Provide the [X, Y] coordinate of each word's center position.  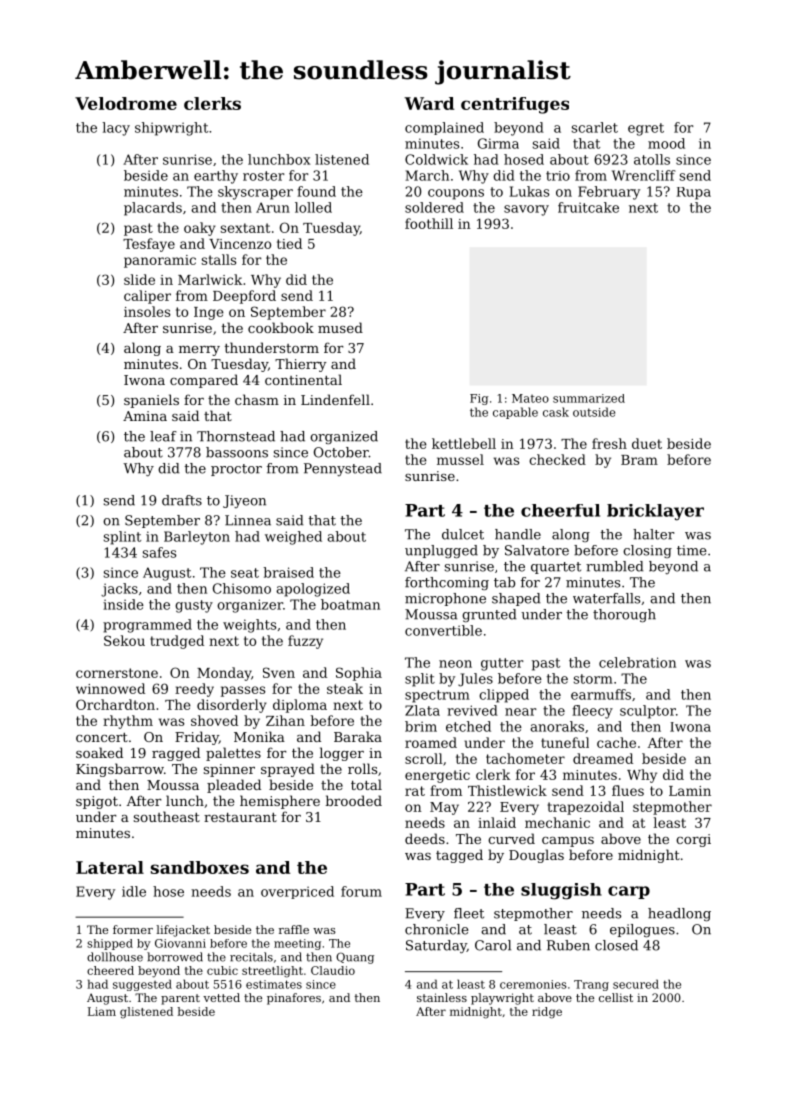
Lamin [690, 791]
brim [421, 726]
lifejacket [183, 931]
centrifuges [515, 105]
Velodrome [126, 103]
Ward [429, 103]
